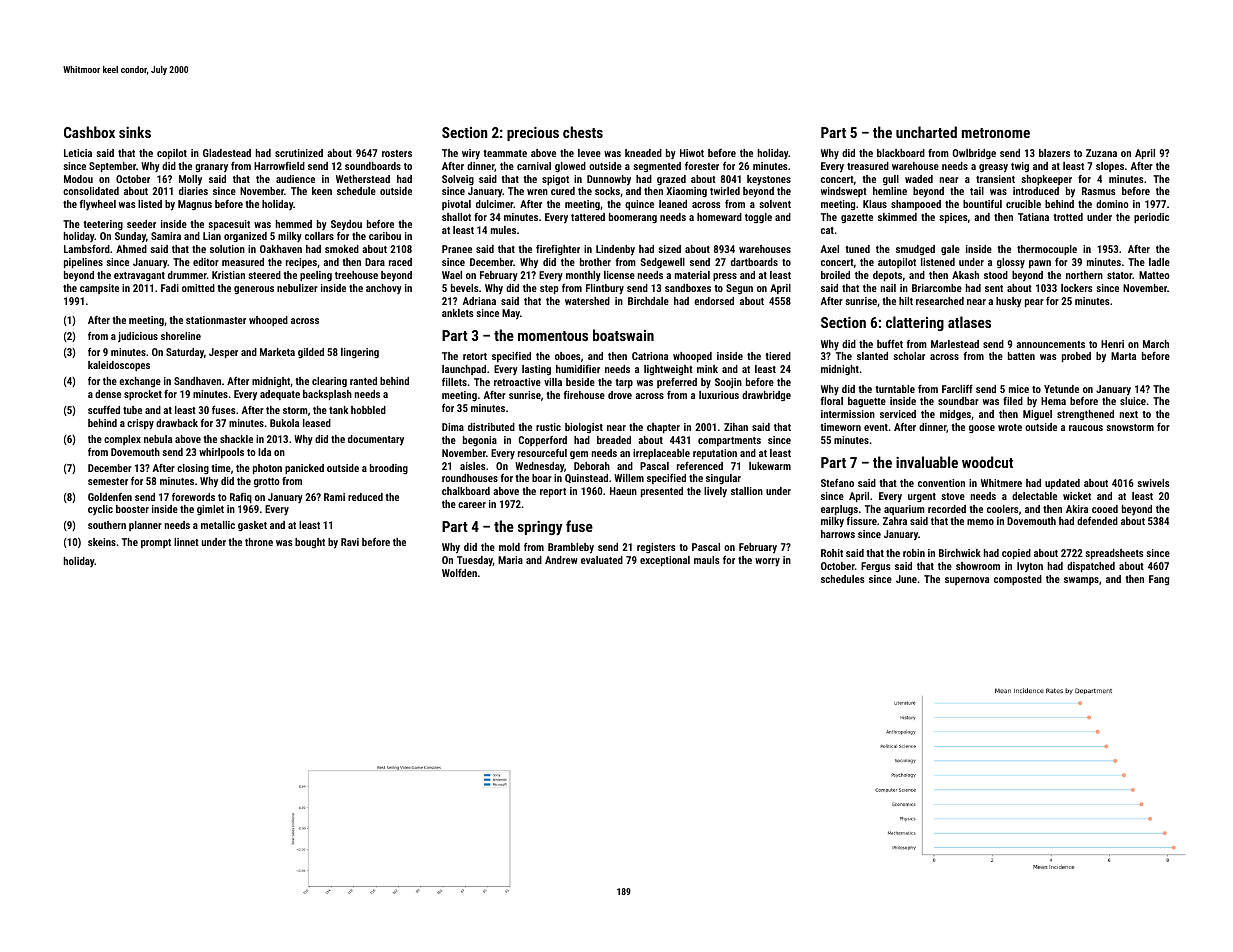  I want to click on evaluated, so click(602, 560).
